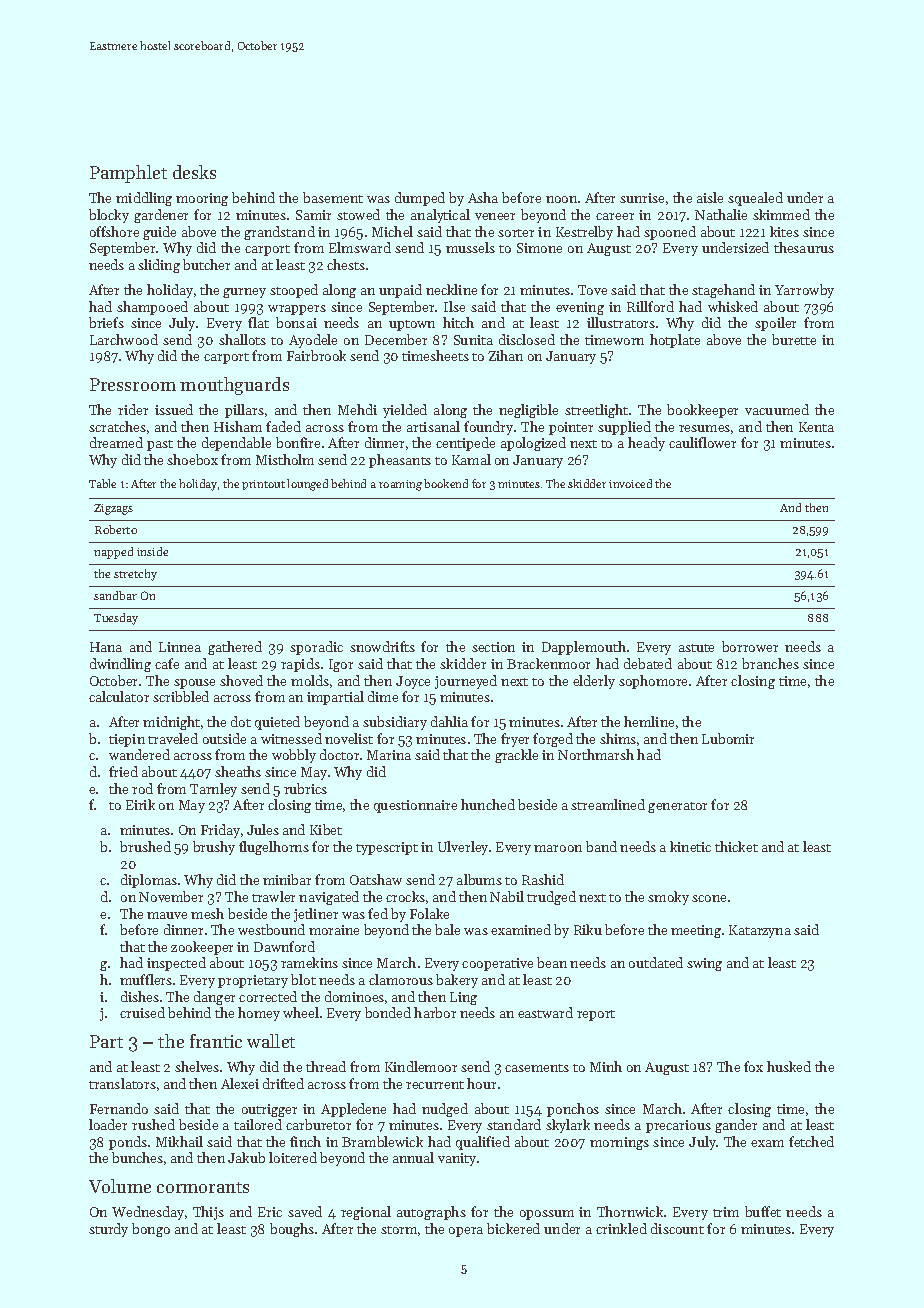 Image resolution: width=924 pixels, height=1308 pixels. What do you see at coordinates (151, 1230) in the page?
I see `bongo` at bounding box center [151, 1230].
